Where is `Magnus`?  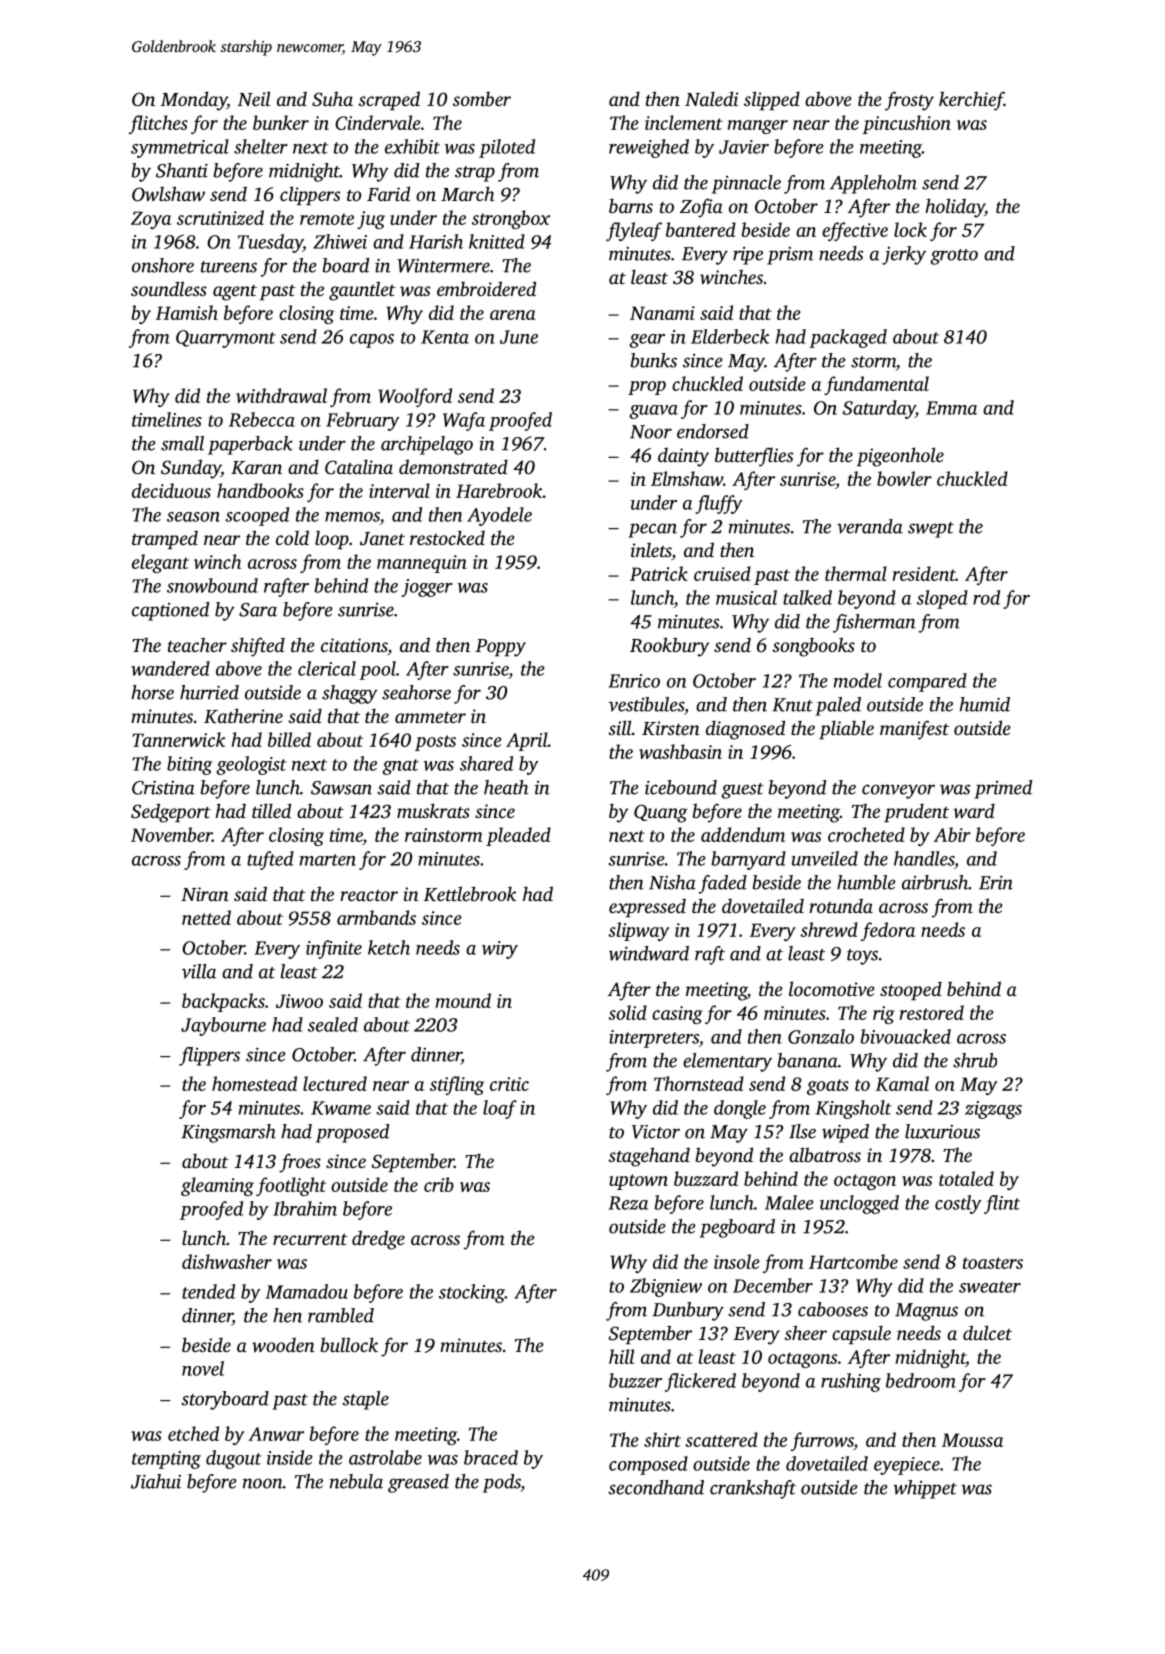 Magnus is located at coordinates (926, 1312).
